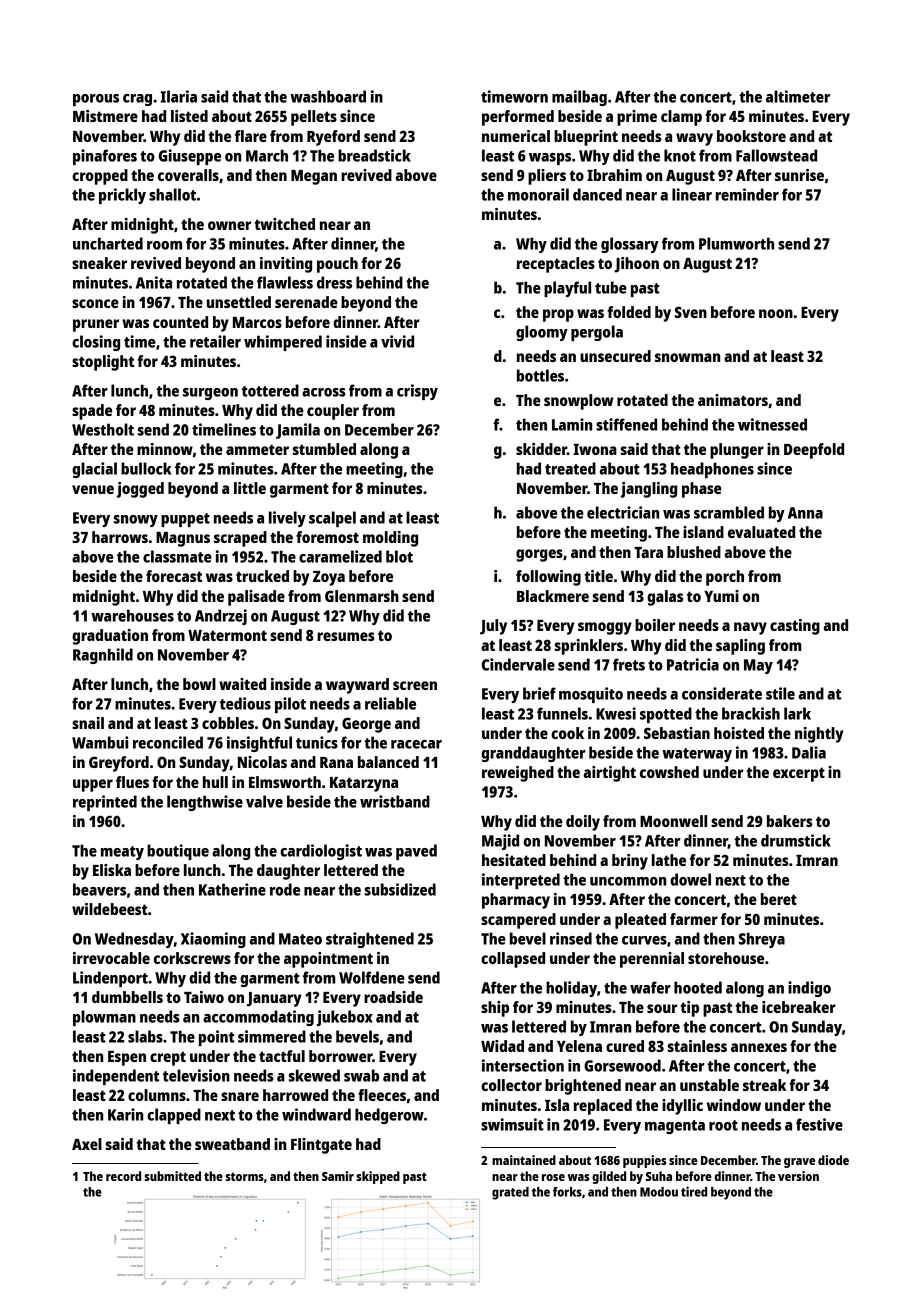 Image resolution: width=924 pixels, height=1308 pixels. Describe the element at coordinates (127, 997) in the screenshot. I see `dumbbells` at that location.
